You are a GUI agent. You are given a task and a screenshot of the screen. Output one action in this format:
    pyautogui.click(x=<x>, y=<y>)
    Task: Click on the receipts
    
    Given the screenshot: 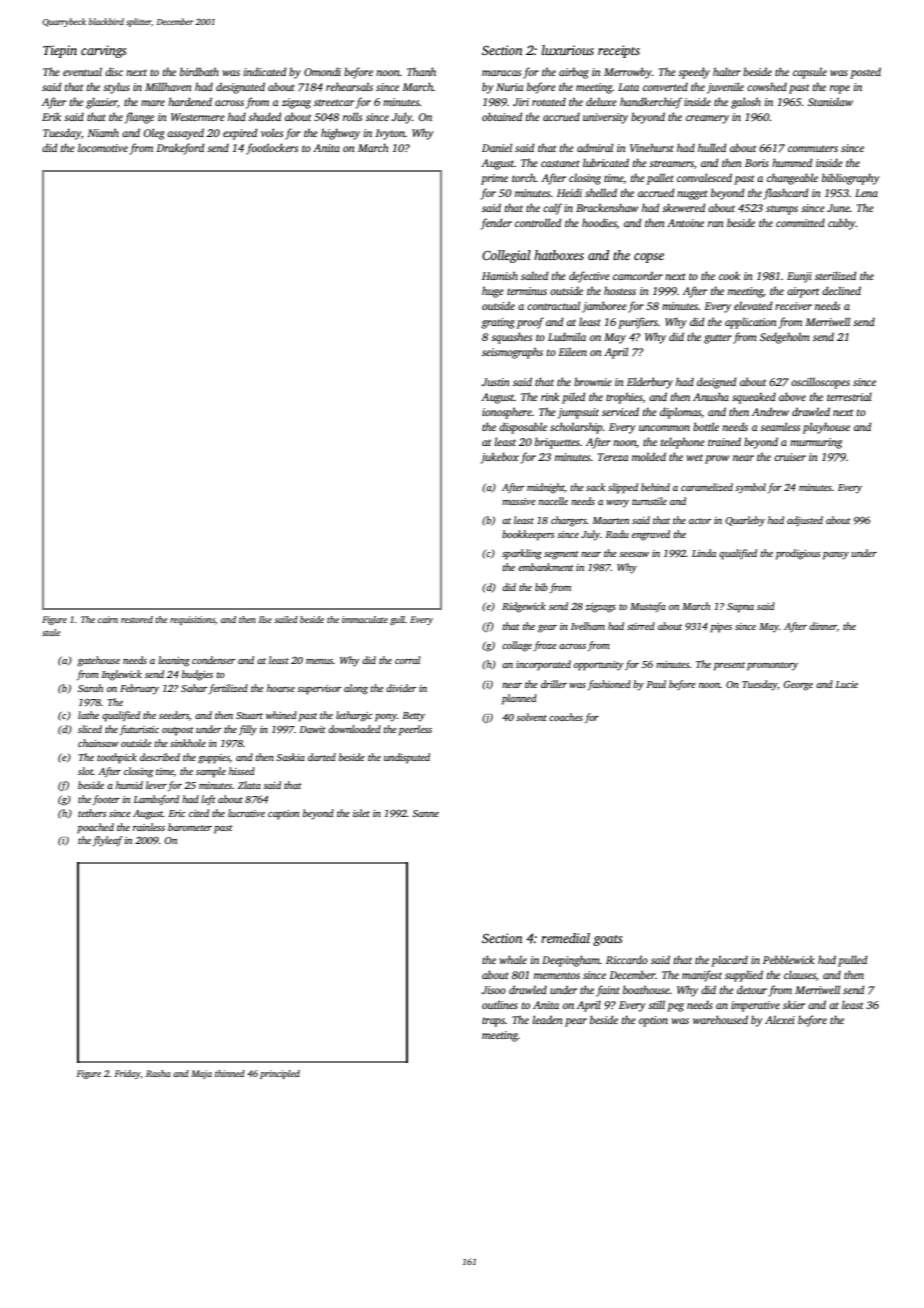 What is the action you would take?
    pyautogui.click(x=619, y=51)
